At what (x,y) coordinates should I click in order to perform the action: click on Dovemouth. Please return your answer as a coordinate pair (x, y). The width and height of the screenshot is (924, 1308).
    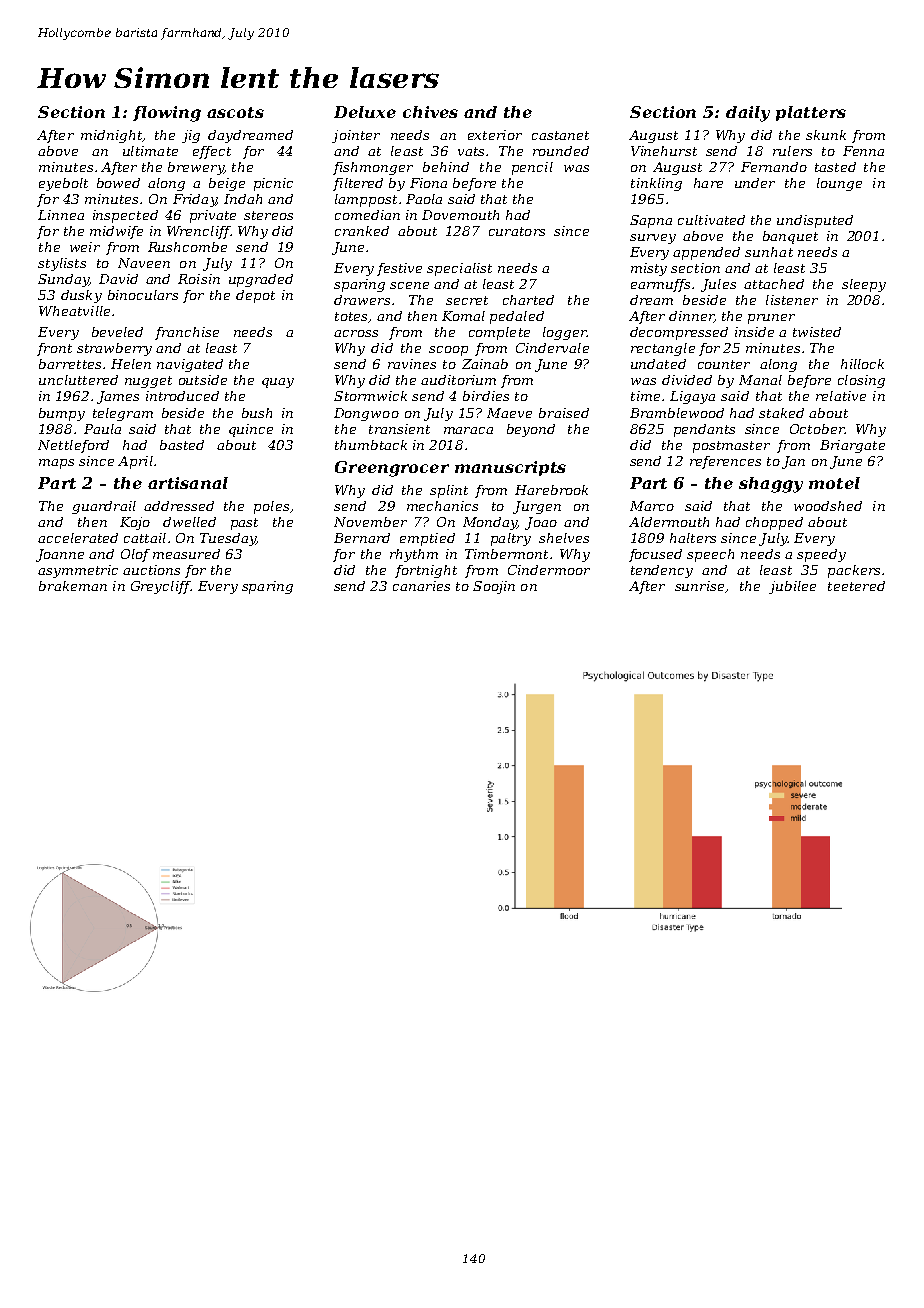
    Looking at the image, I should click on (460, 215).
